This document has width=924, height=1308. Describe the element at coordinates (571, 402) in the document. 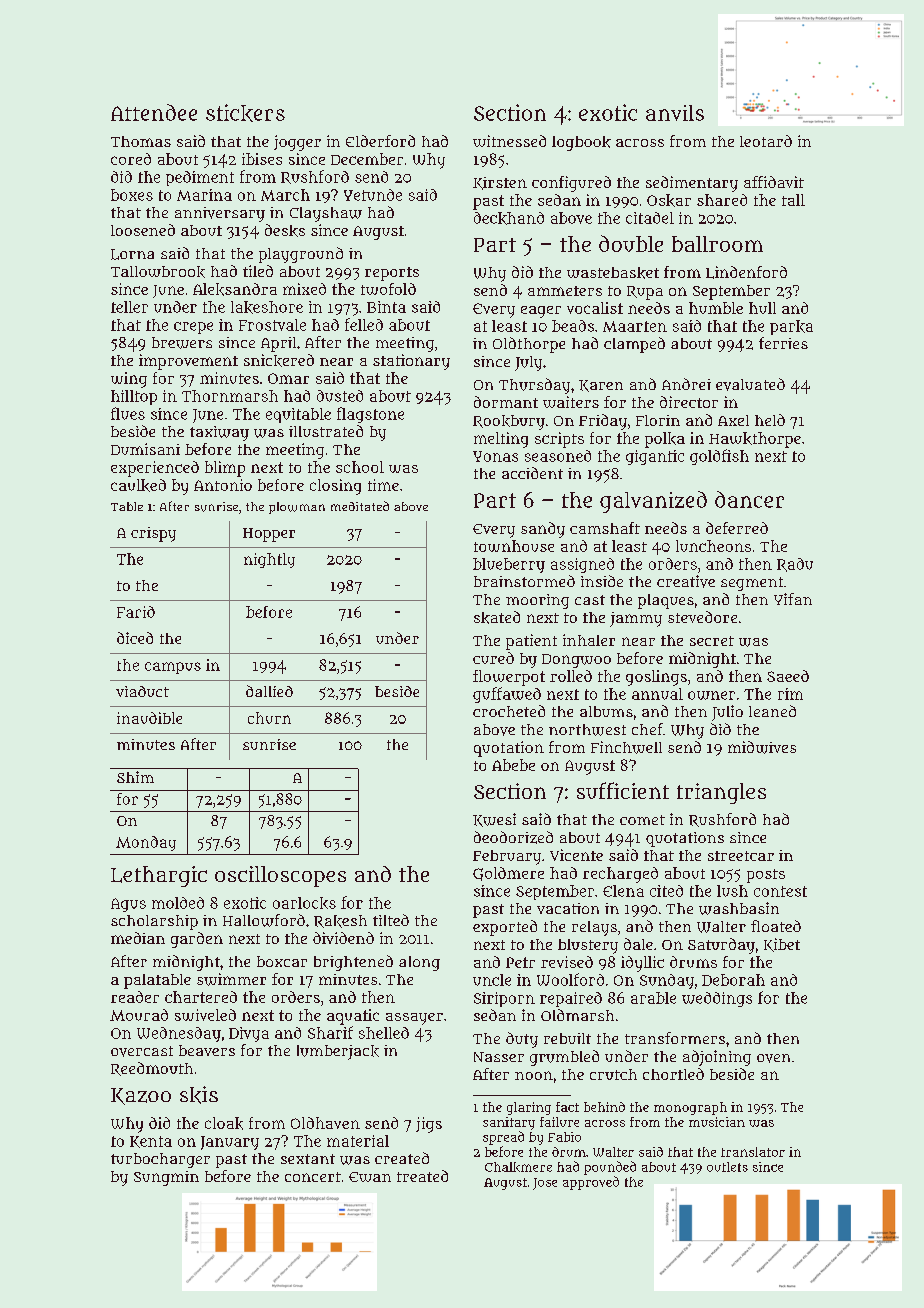

I see `waiters` at that location.
